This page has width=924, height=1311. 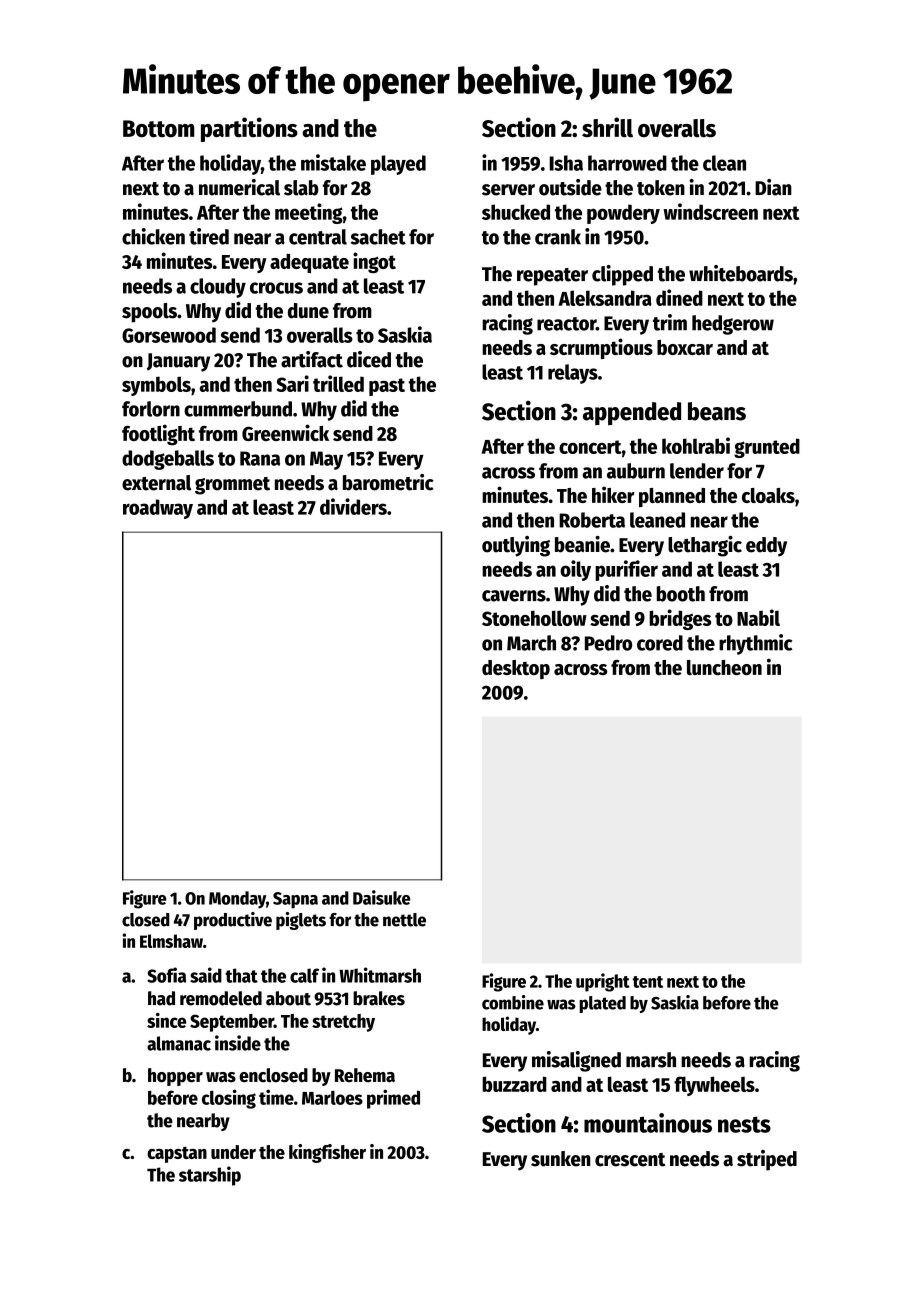 I want to click on spools, so click(x=149, y=313).
